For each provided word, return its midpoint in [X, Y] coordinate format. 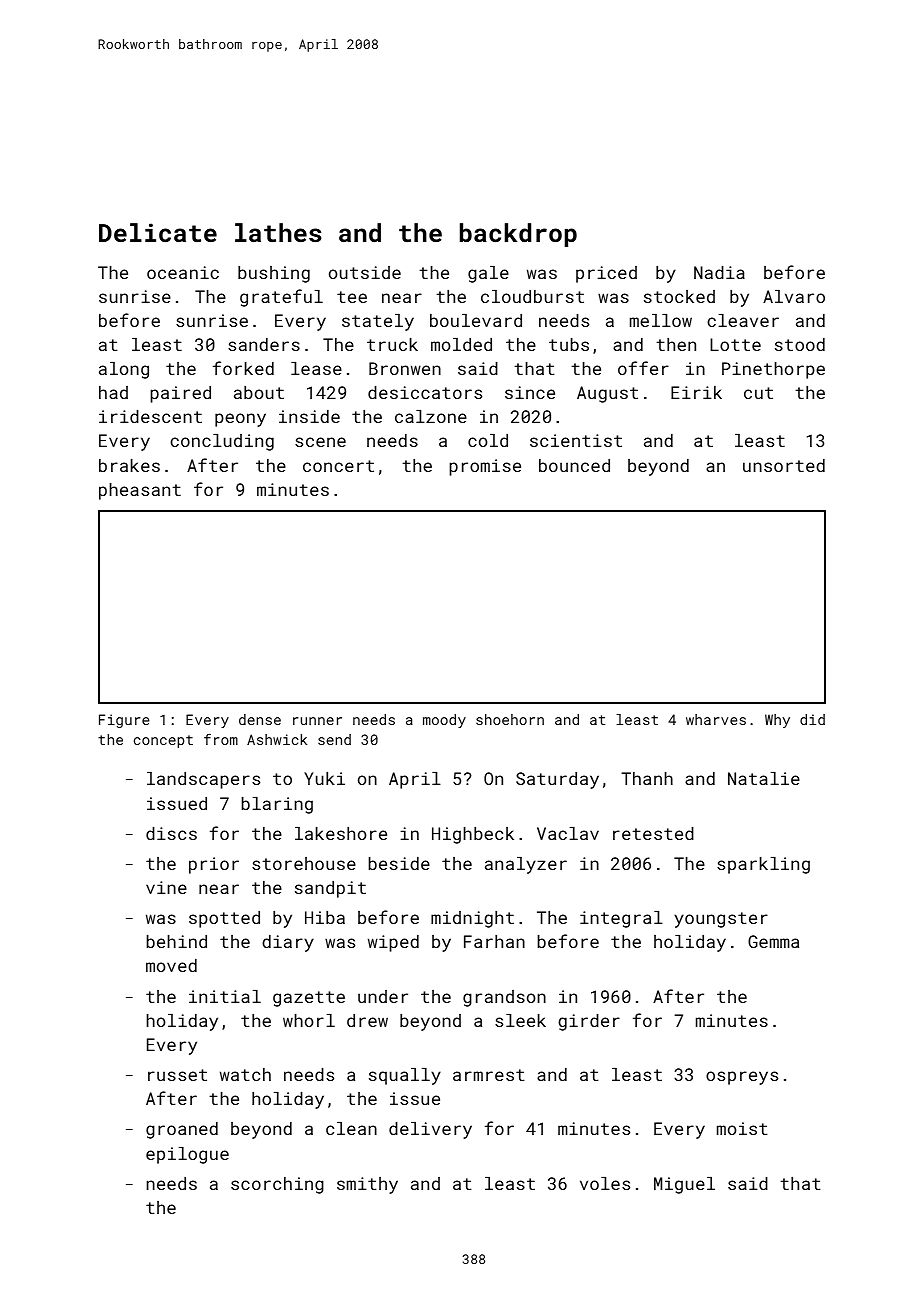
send [334, 739]
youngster [721, 920]
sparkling [763, 865]
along [124, 370]
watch [245, 1074]
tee [352, 297]
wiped [393, 943]
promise [485, 467]
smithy [367, 1185]
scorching [277, 1185]
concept [163, 741]
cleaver [743, 320]
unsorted [784, 465]
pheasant [140, 491]
